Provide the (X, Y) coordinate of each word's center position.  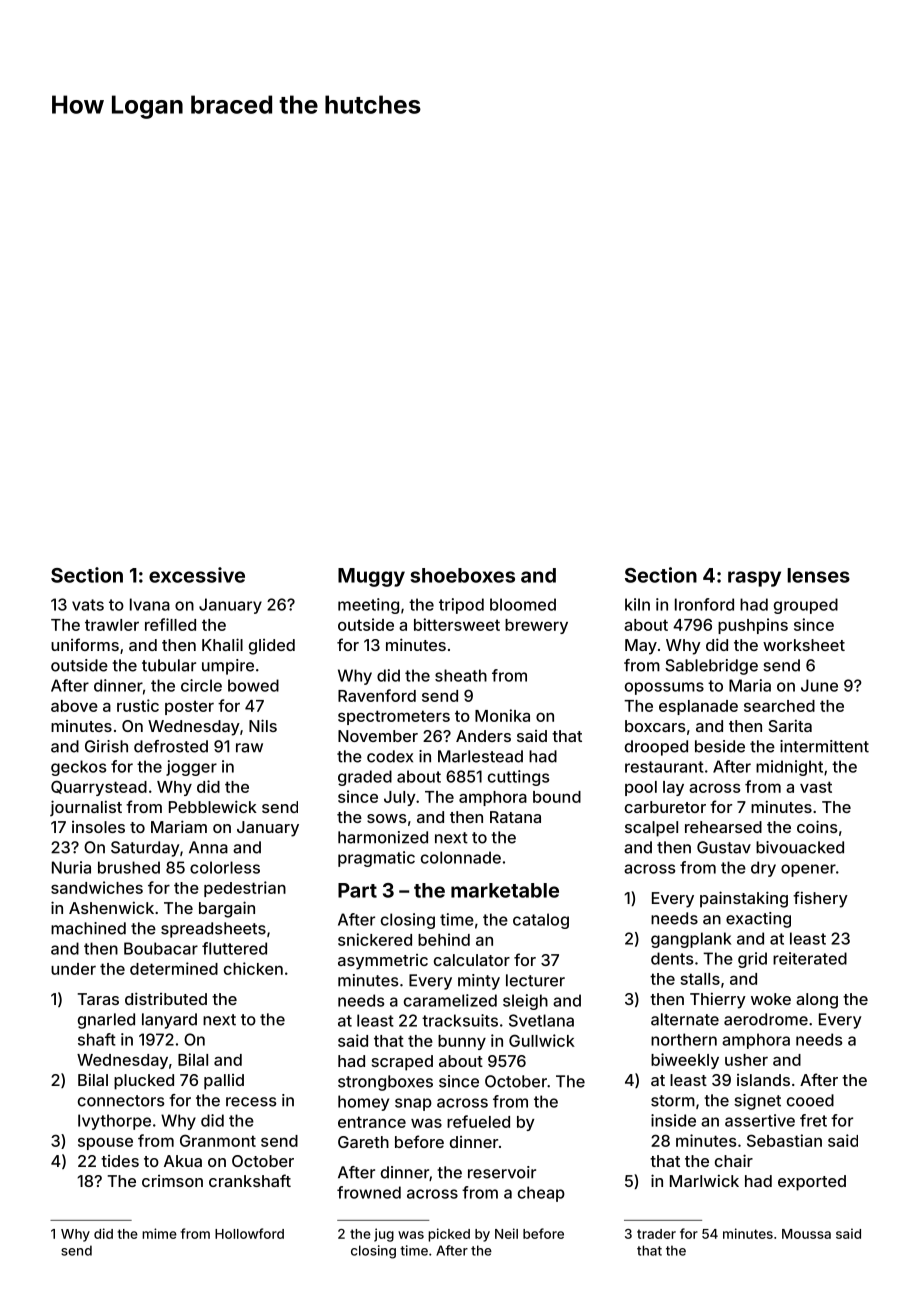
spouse (105, 1143)
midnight (789, 768)
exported (812, 1183)
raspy (754, 579)
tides (120, 1161)
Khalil (222, 644)
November (378, 736)
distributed (166, 998)
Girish (106, 746)
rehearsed (723, 827)
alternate (685, 1019)
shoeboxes (463, 575)
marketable (505, 890)
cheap (541, 1194)
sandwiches (97, 887)
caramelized (450, 1000)
